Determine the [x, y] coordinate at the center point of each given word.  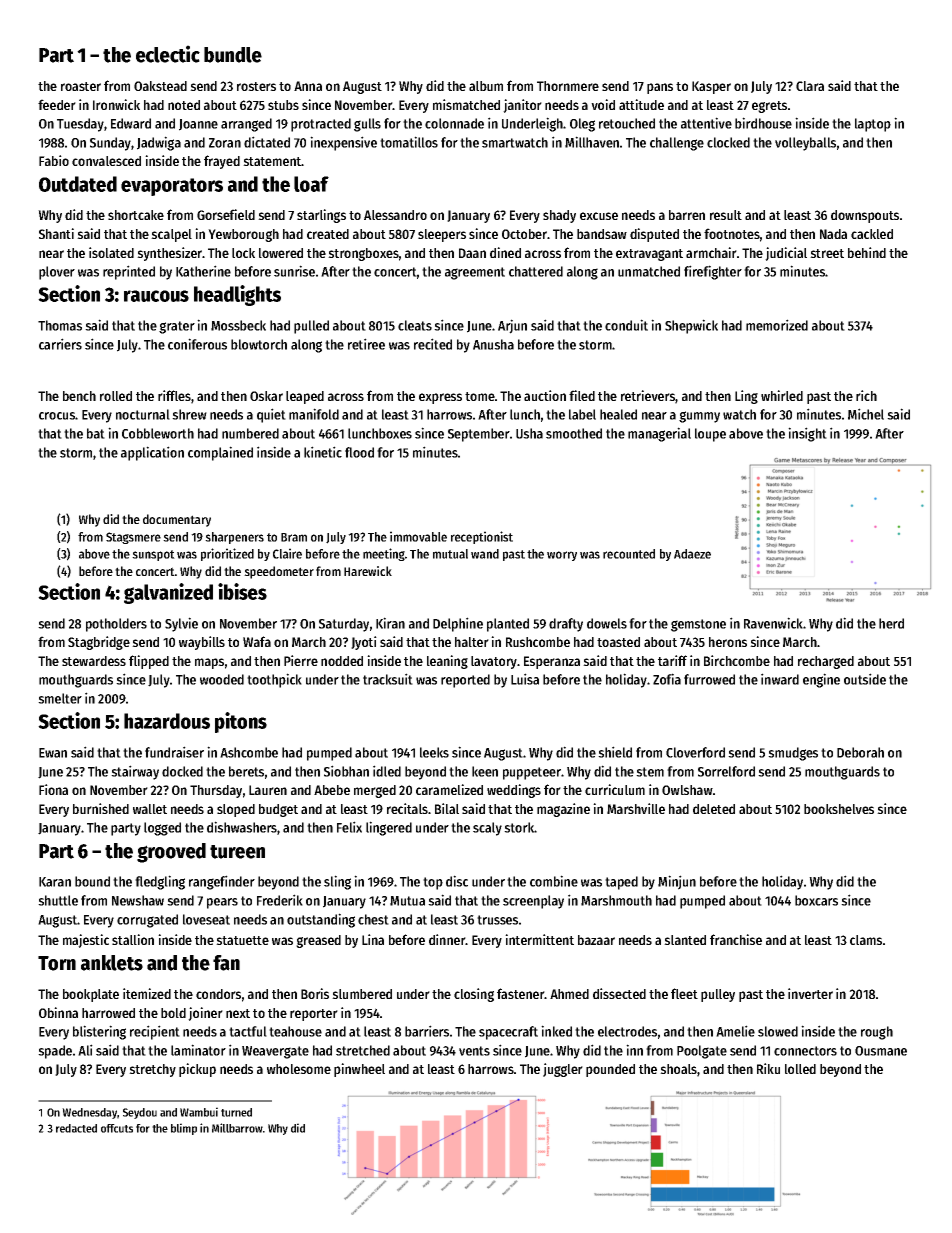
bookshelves [839, 809]
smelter [60, 698]
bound [92, 881]
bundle [233, 55]
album [486, 86]
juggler [563, 1070]
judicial [786, 254]
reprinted [129, 272]
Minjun [677, 882]
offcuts [117, 1128]
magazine [563, 810]
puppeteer [532, 773]
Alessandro [395, 215]
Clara [810, 86]
